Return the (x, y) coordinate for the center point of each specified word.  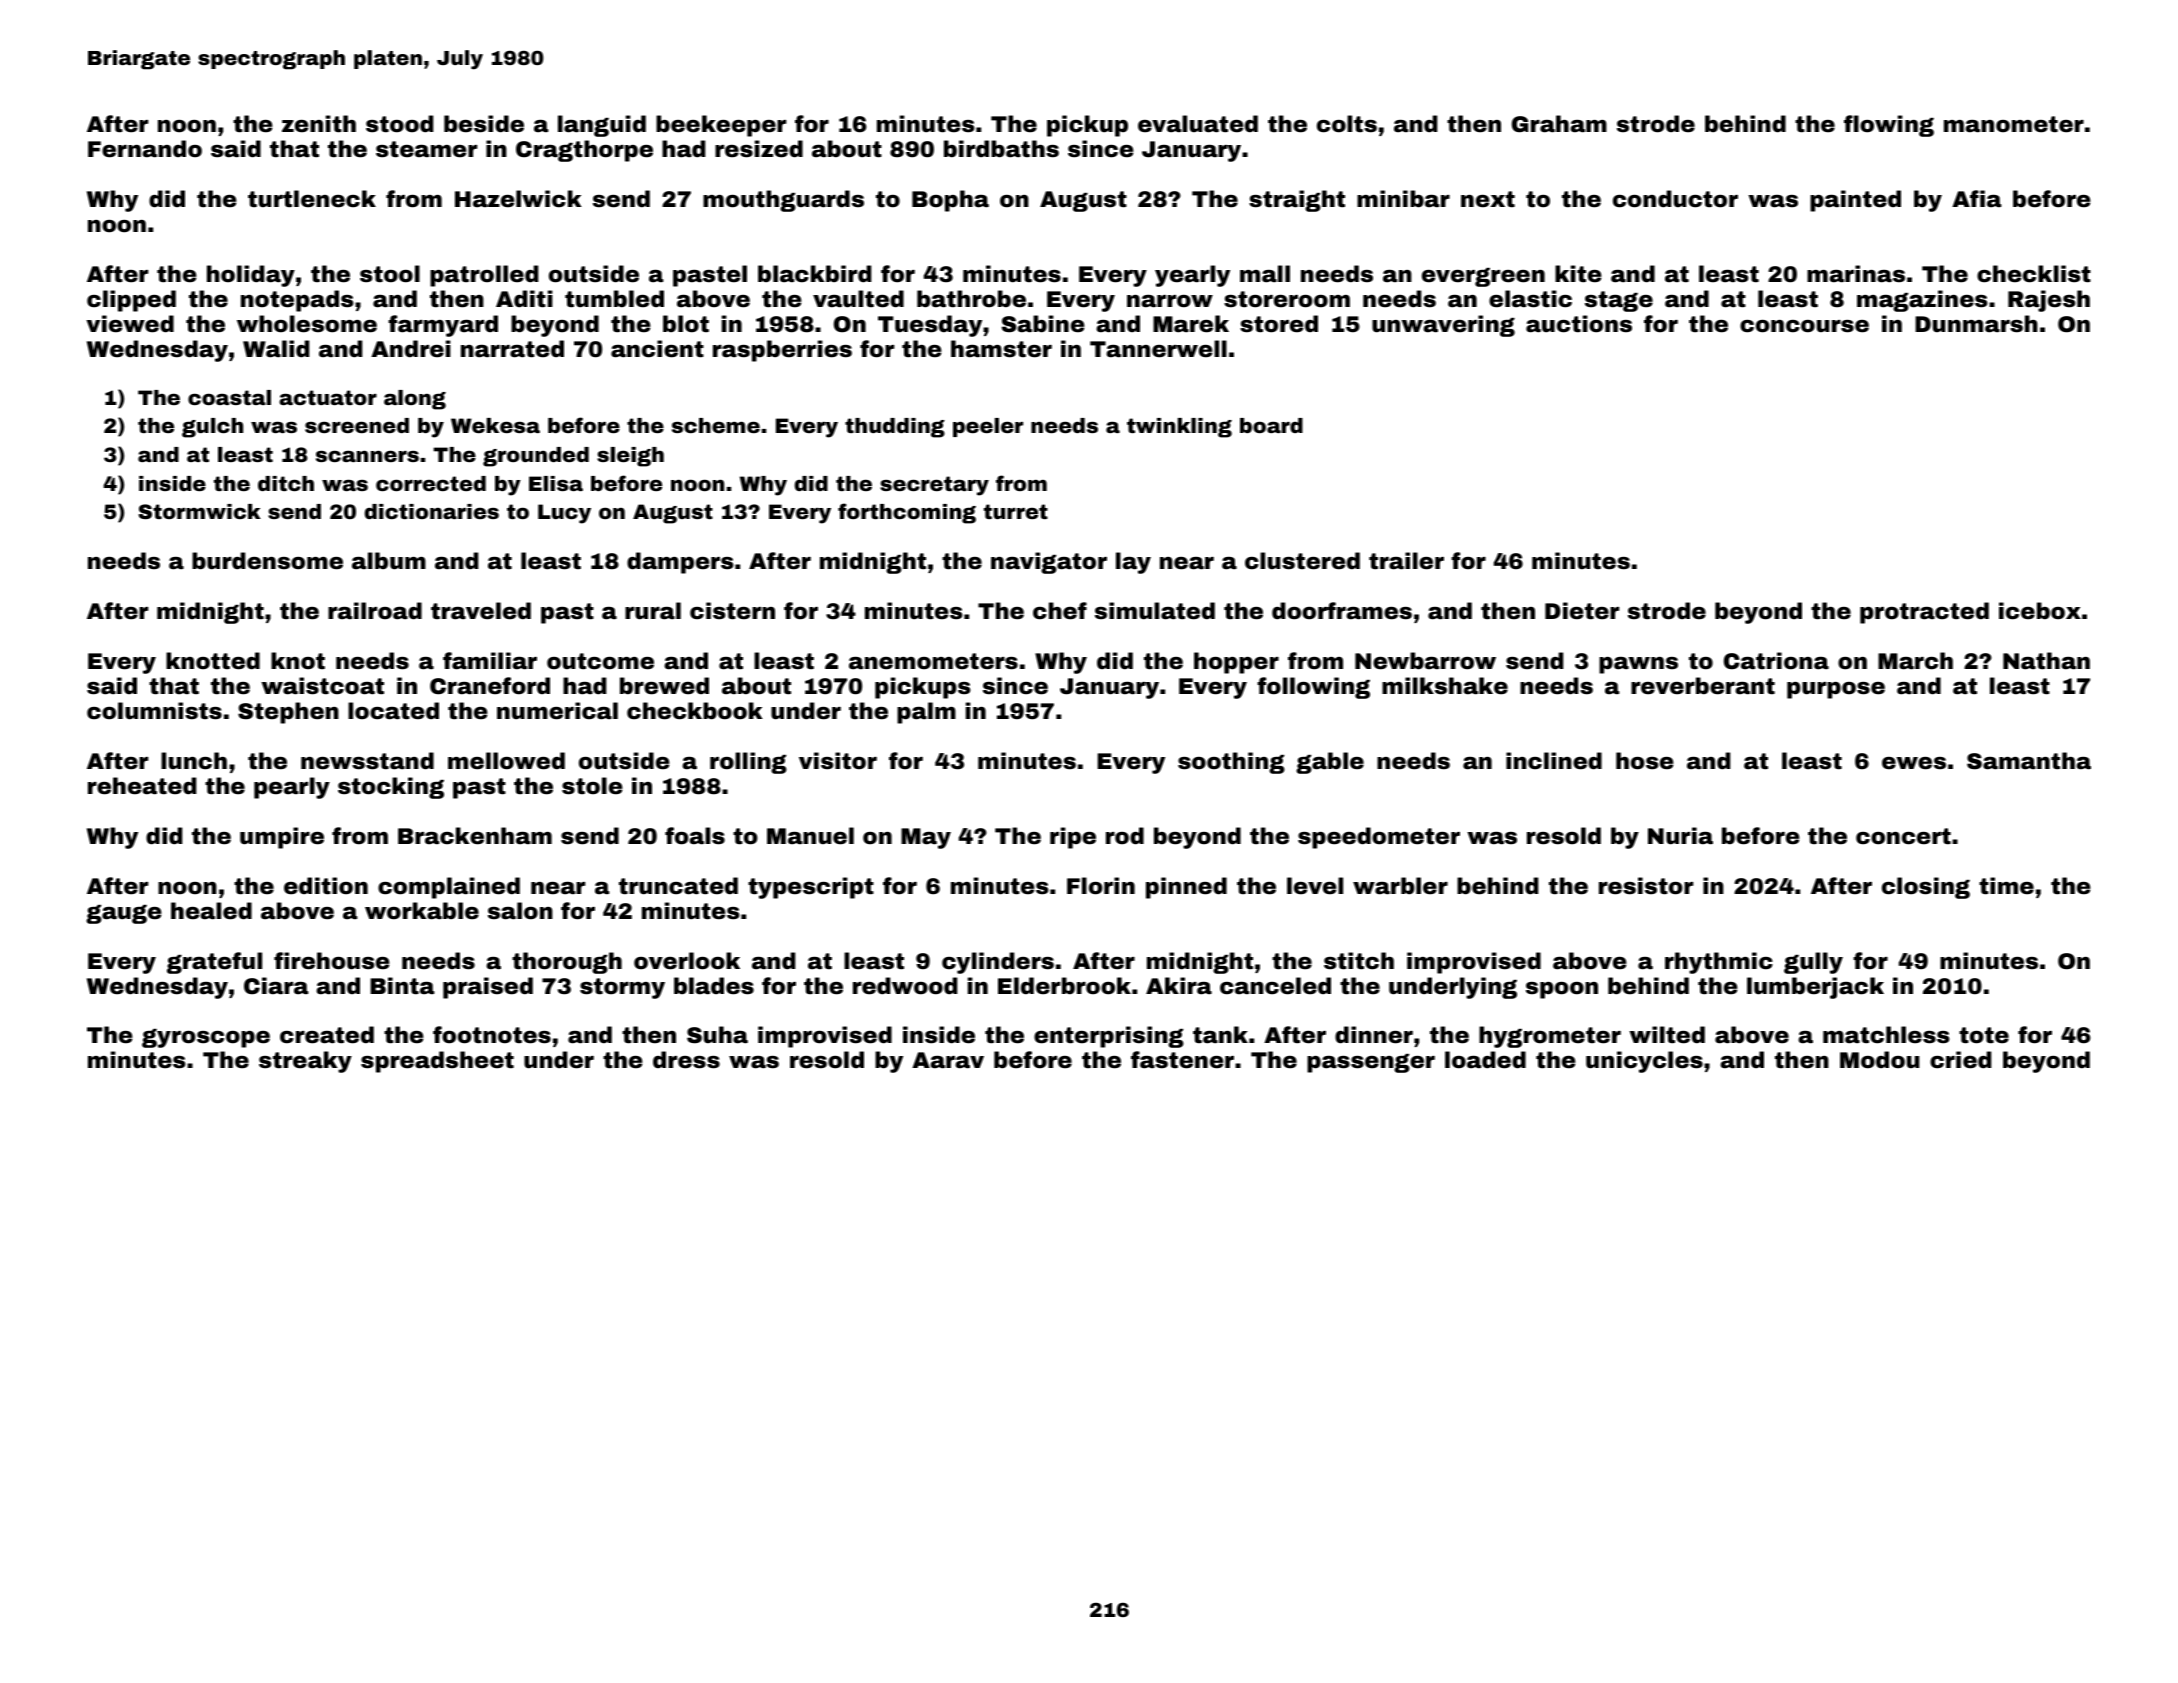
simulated (1155, 611)
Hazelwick (518, 199)
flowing (1889, 126)
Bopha (950, 201)
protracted (1924, 613)
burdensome (267, 561)
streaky (305, 1062)
